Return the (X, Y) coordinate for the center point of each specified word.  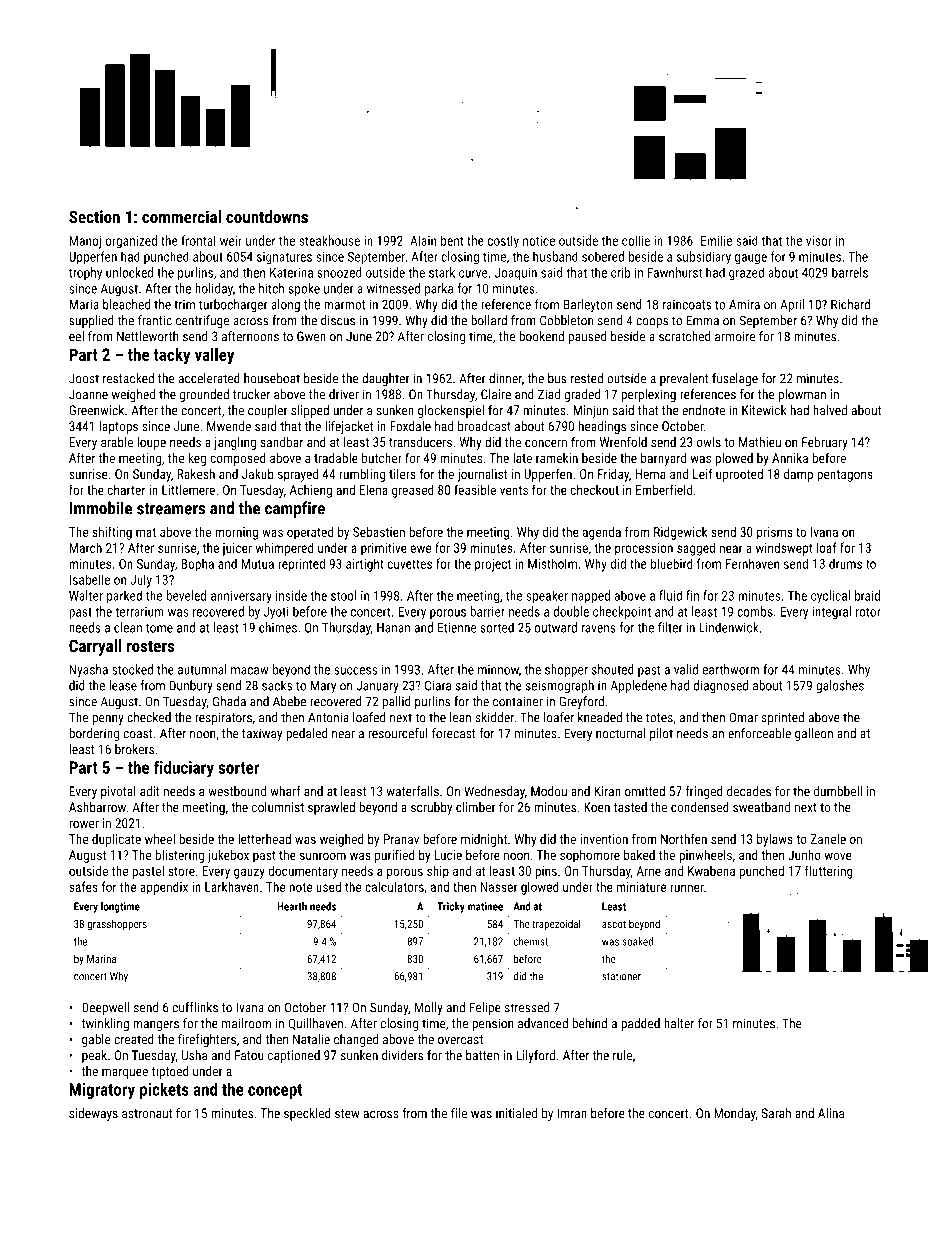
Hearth (292, 906)
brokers (134, 749)
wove (838, 856)
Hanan (393, 628)
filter (670, 627)
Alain (423, 240)
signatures (284, 258)
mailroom (246, 1023)
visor (819, 241)
